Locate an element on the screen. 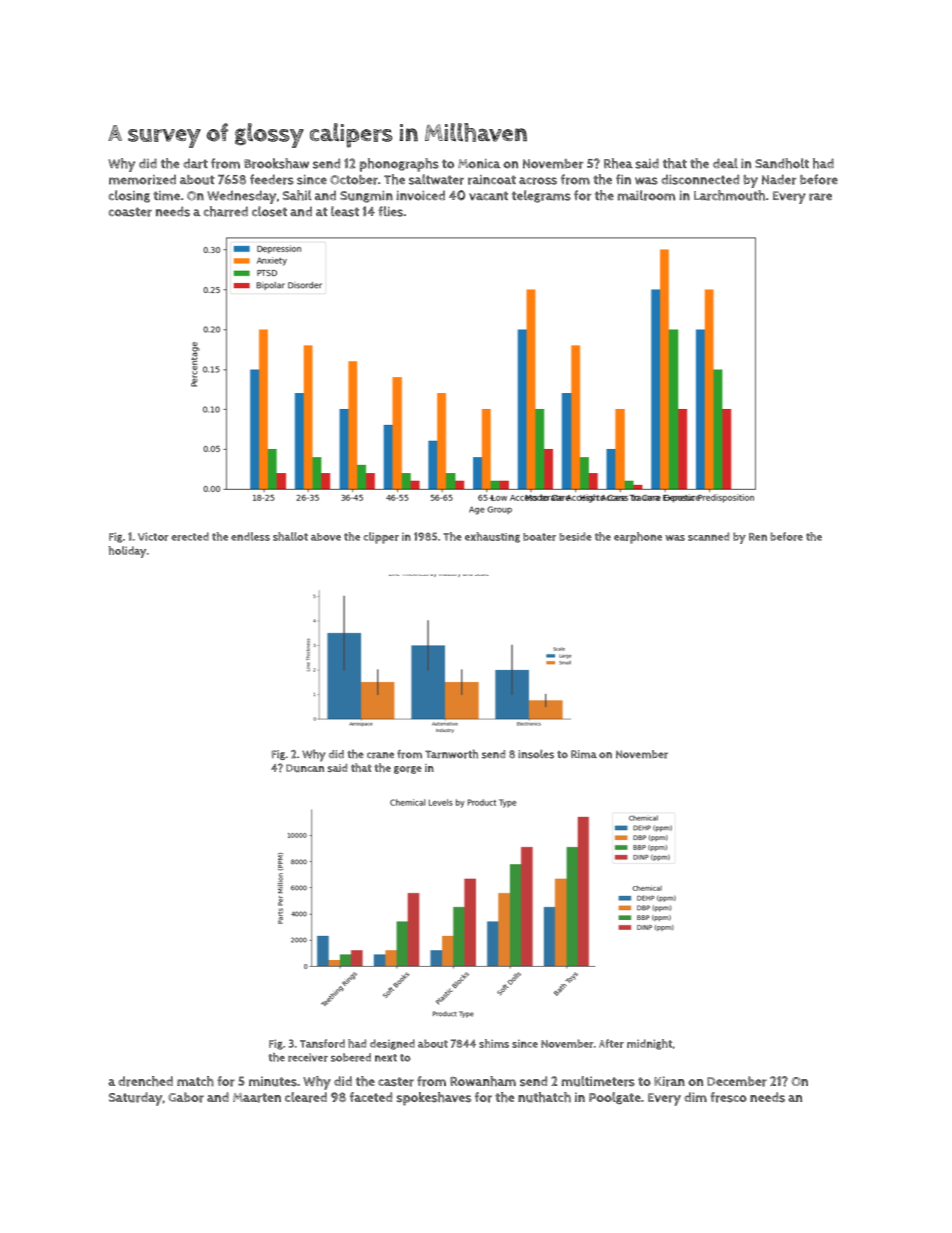  crane is located at coordinates (380, 755).
